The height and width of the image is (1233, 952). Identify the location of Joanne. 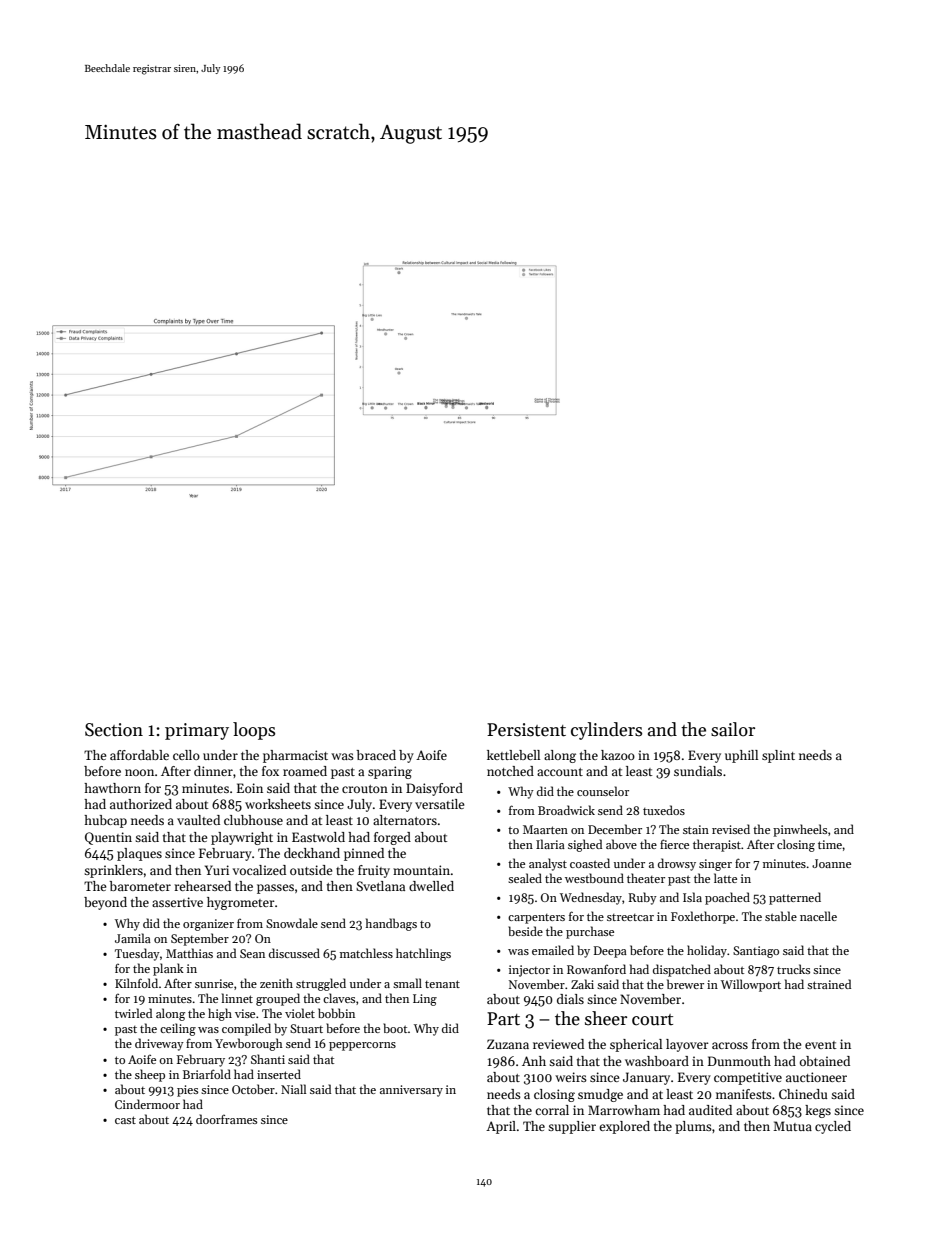
(831, 863).
